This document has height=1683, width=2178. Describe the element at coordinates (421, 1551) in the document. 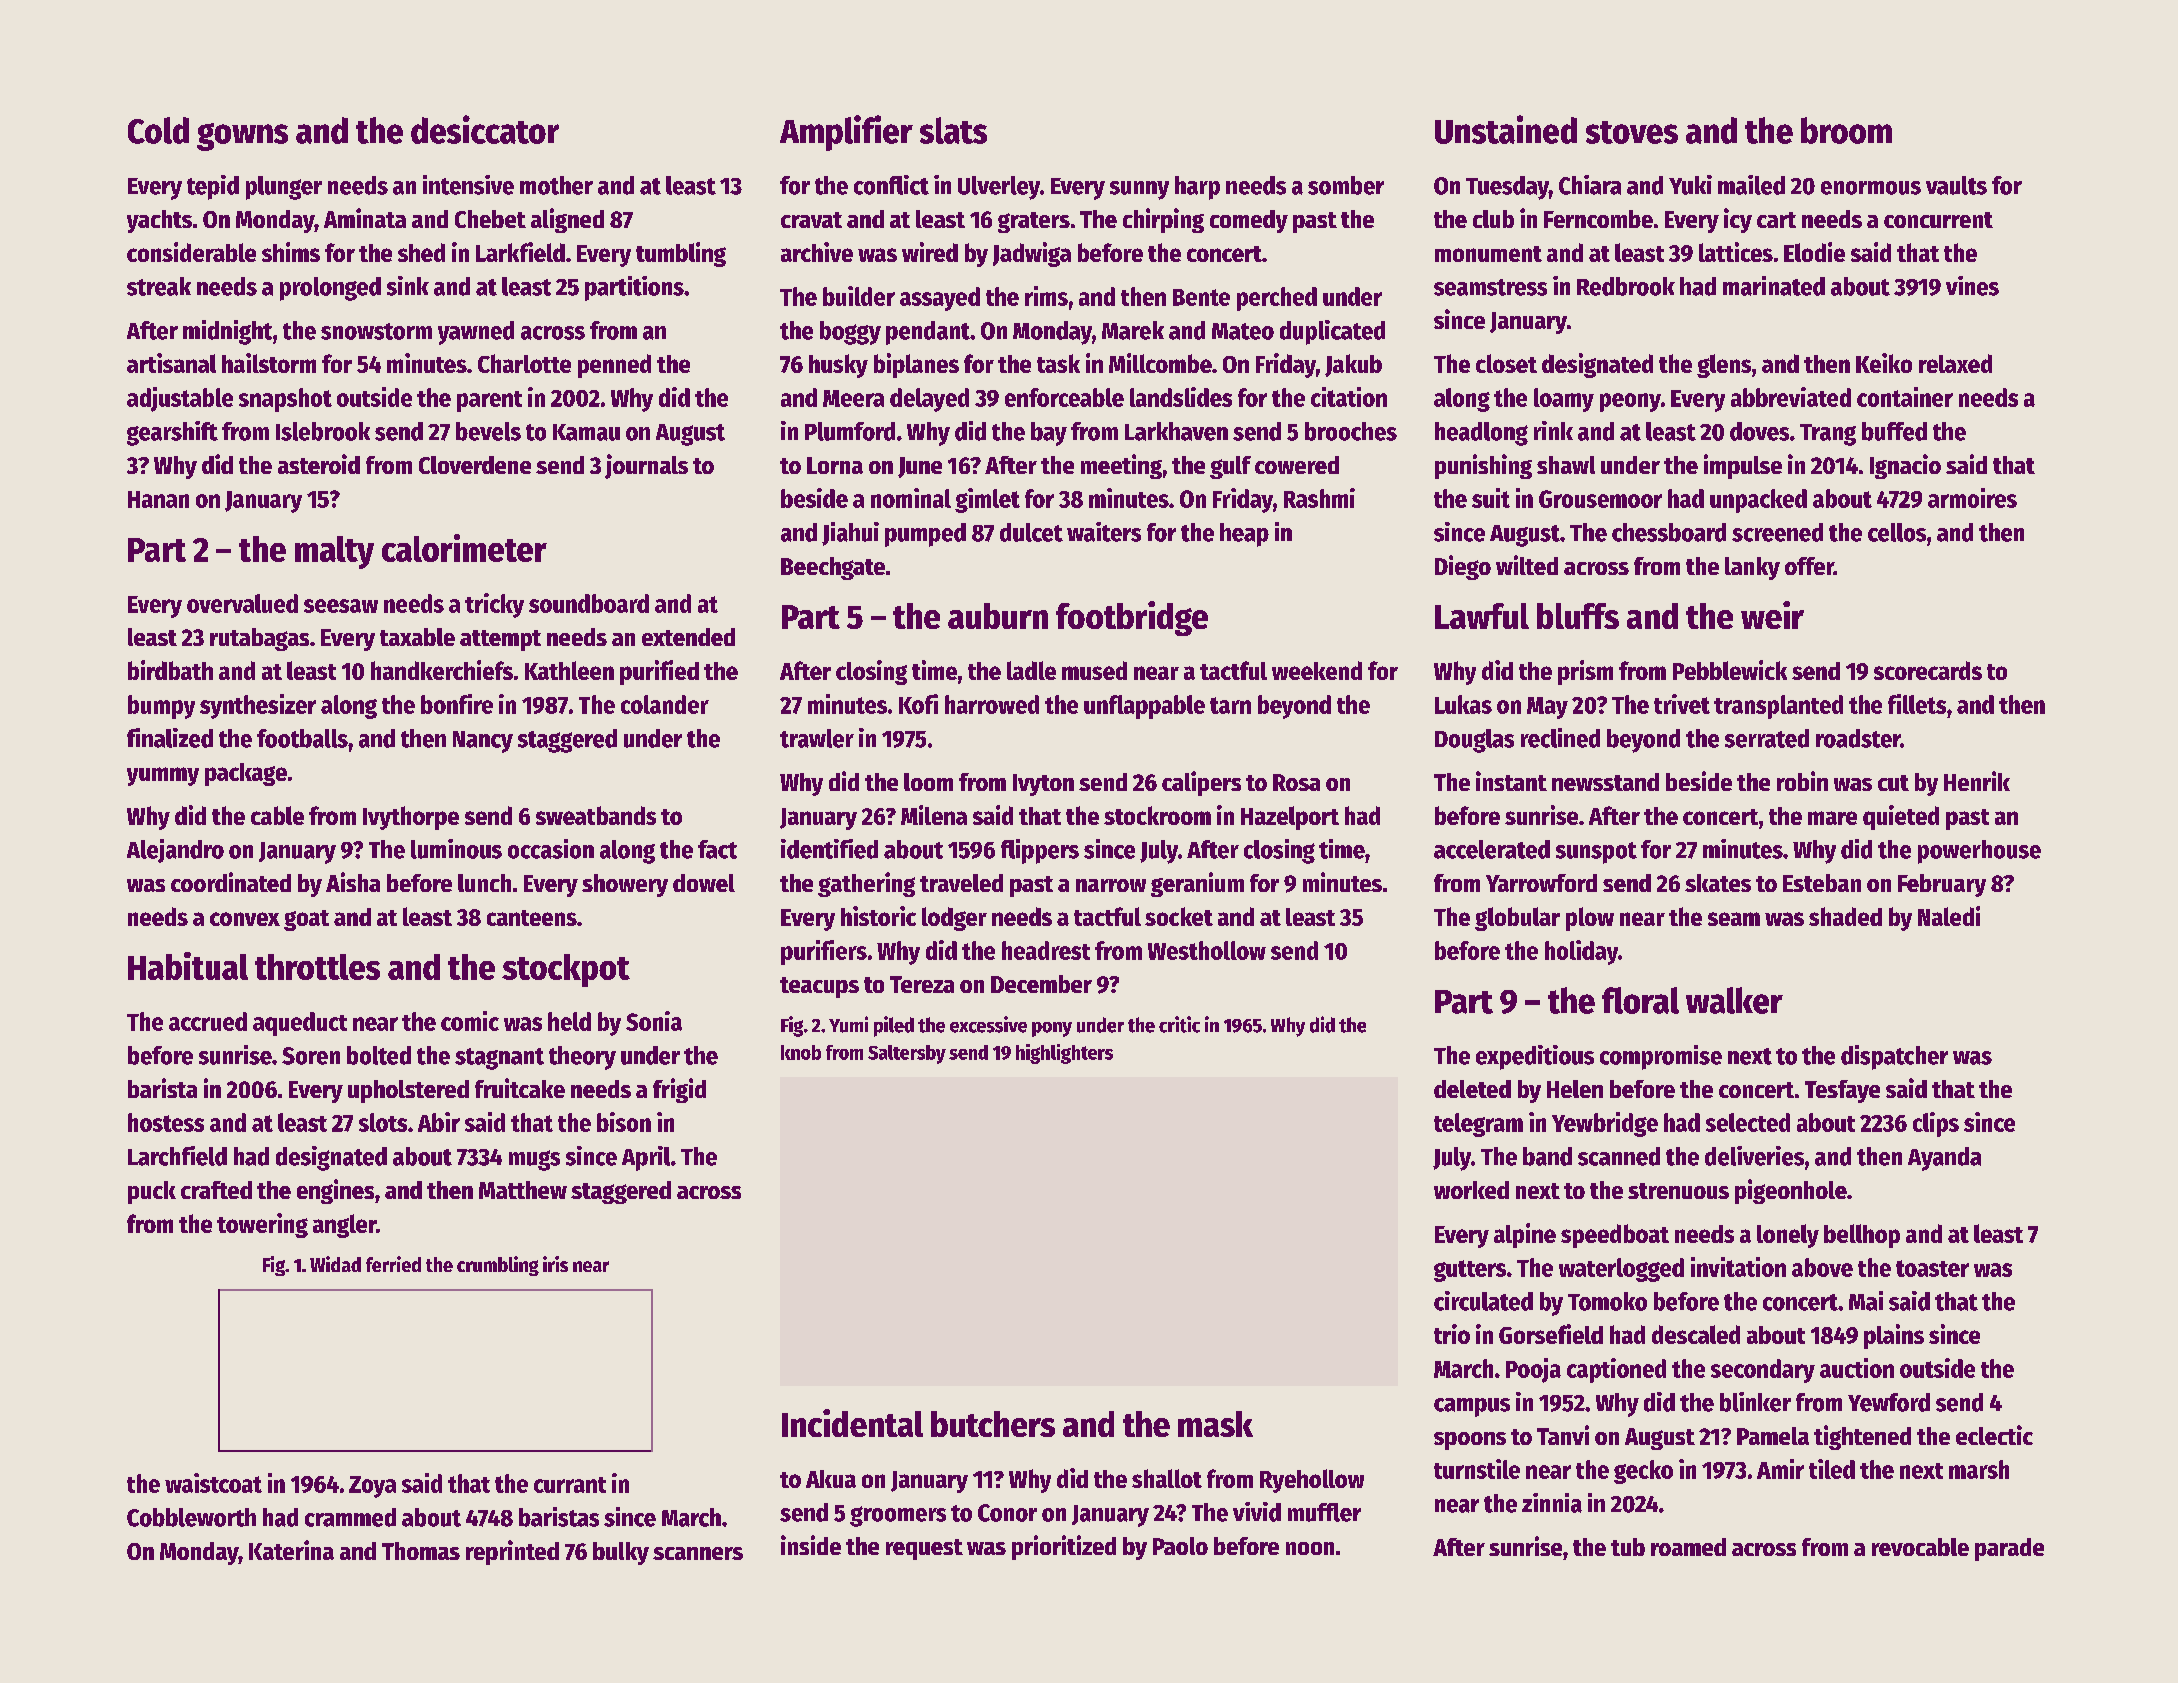

I see `Thomas` at that location.
